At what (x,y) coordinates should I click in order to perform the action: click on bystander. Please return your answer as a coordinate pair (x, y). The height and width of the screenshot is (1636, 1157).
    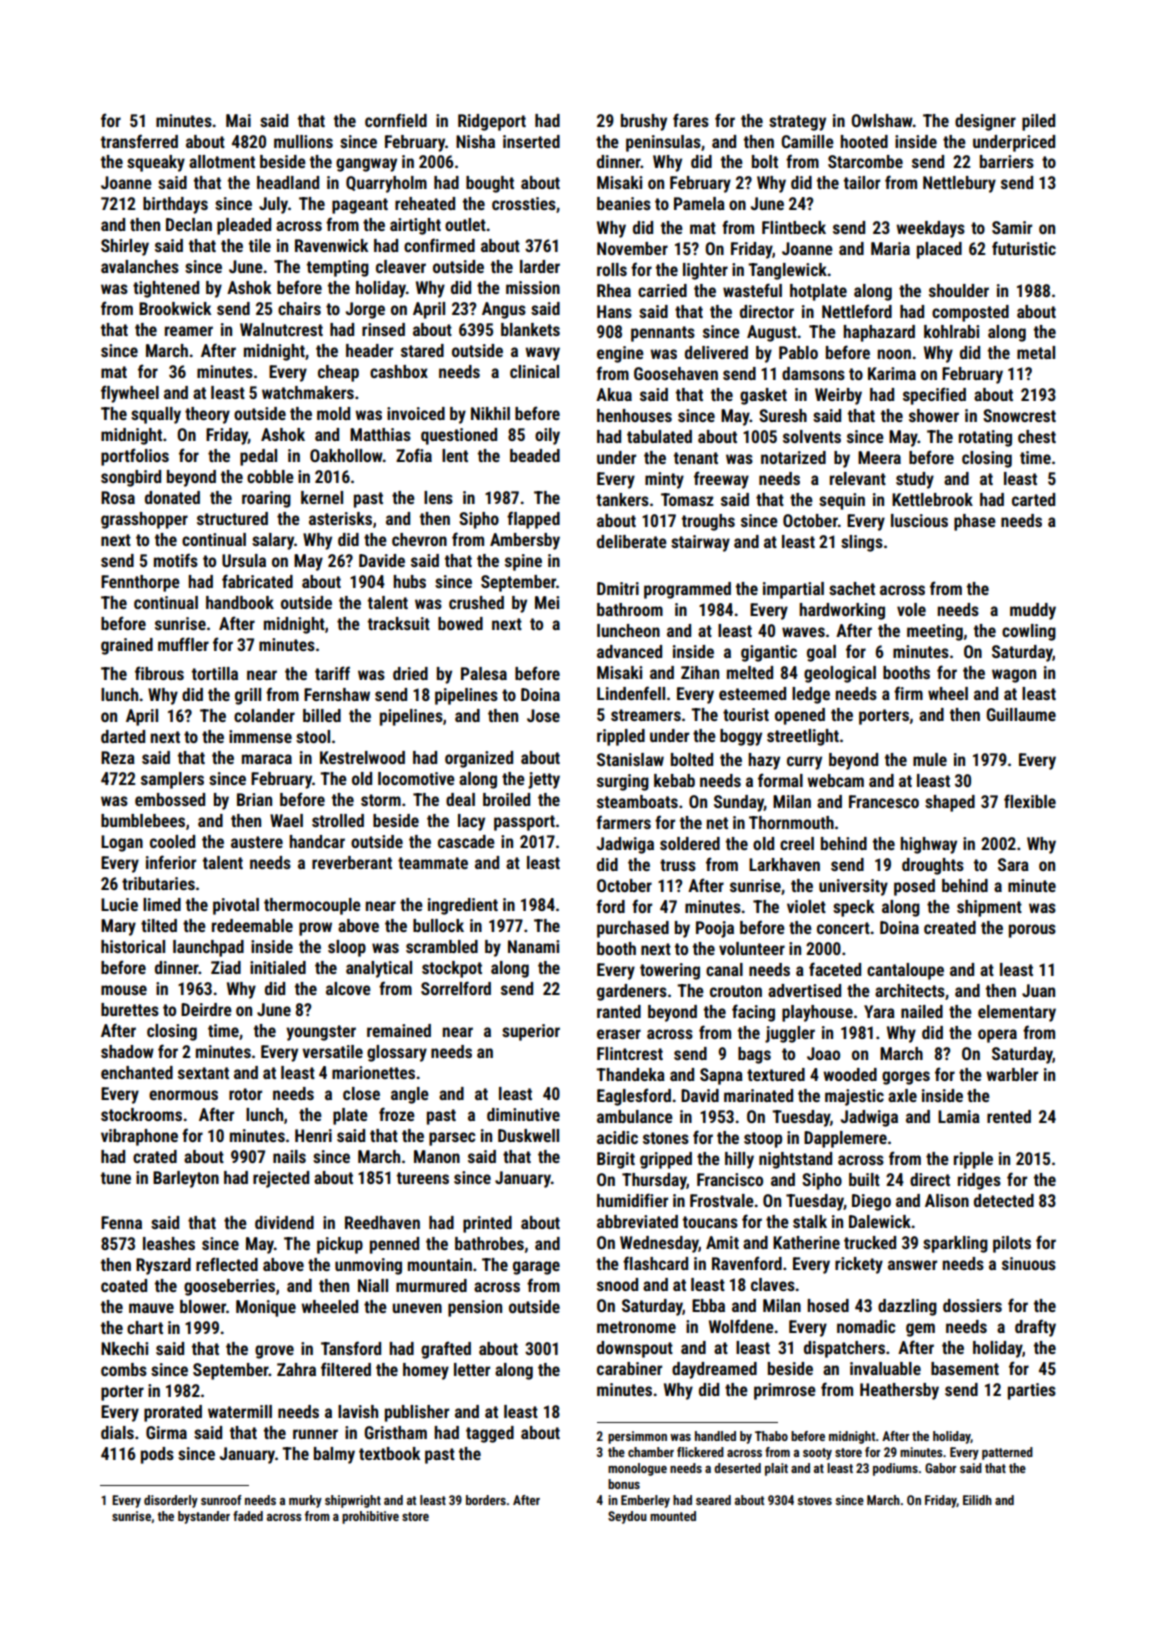
    Looking at the image, I should click on (204, 1517).
